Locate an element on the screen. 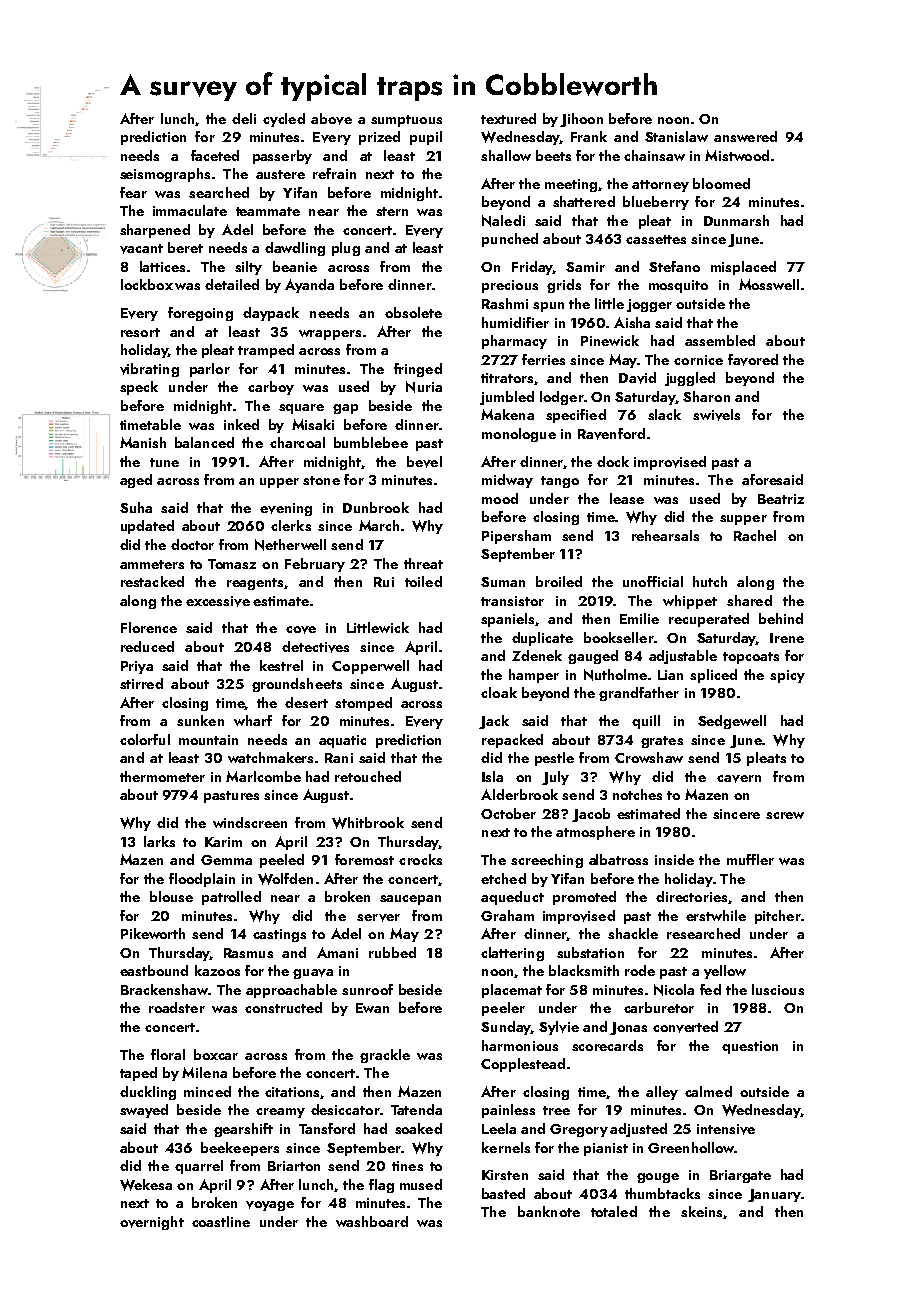 Image resolution: width=924 pixels, height=1308 pixels. screw is located at coordinates (785, 815).
